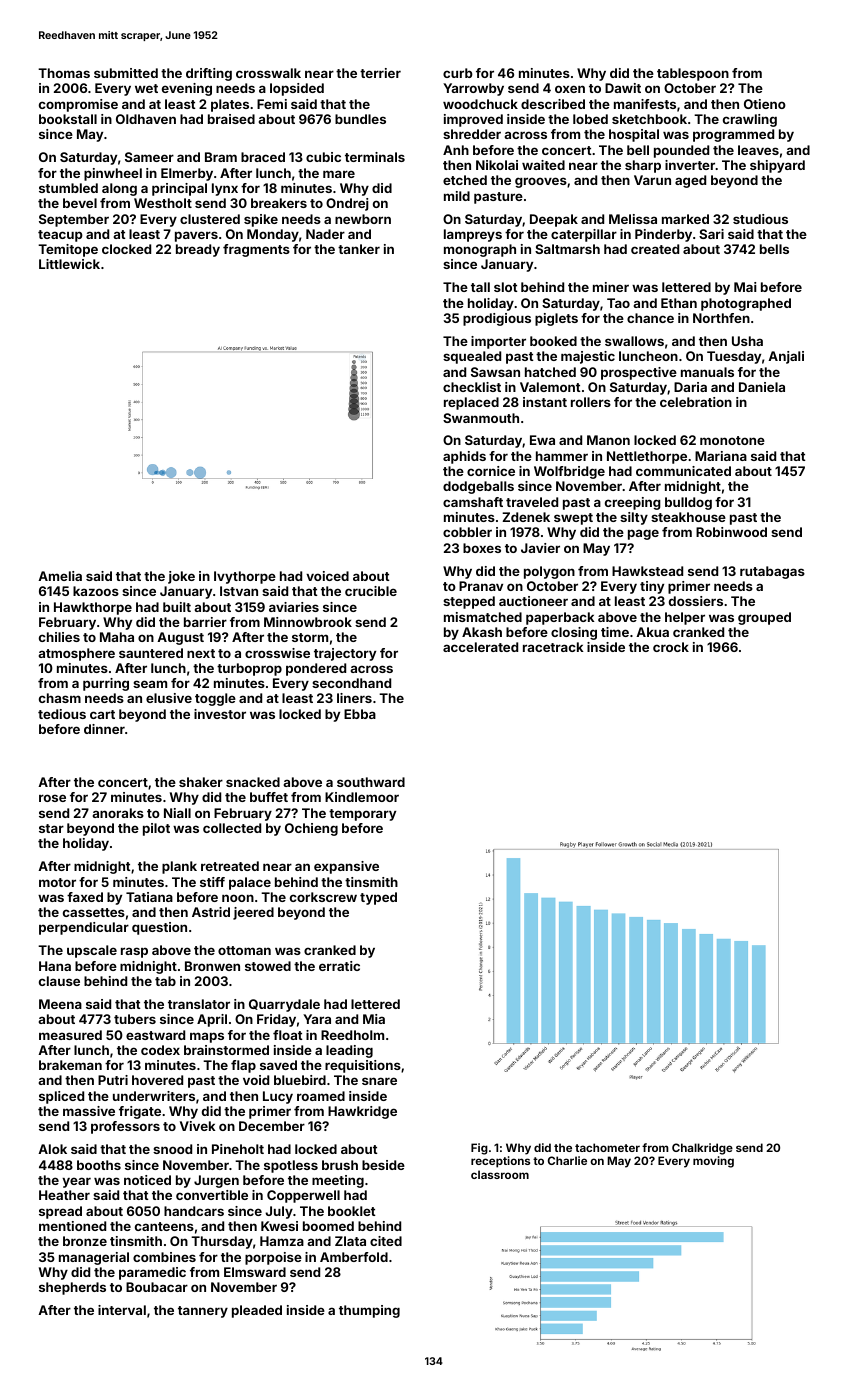 The width and height of the screenshot is (849, 1400). What do you see at coordinates (327, 576) in the screenshot?
I see `voiced` at bounding box center [327, 576].
